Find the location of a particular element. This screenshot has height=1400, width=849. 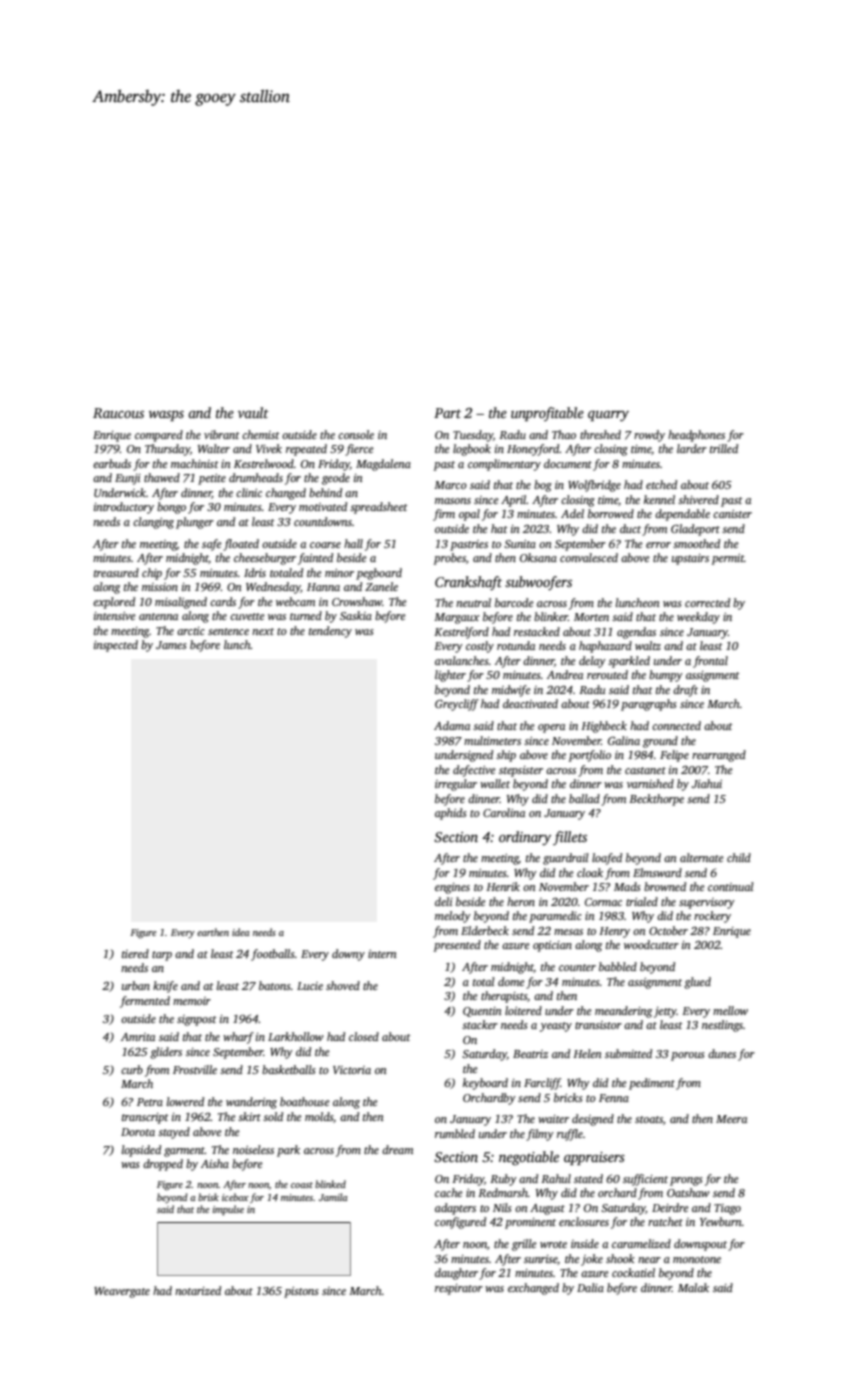

James is located at coordinates (171, 645).
